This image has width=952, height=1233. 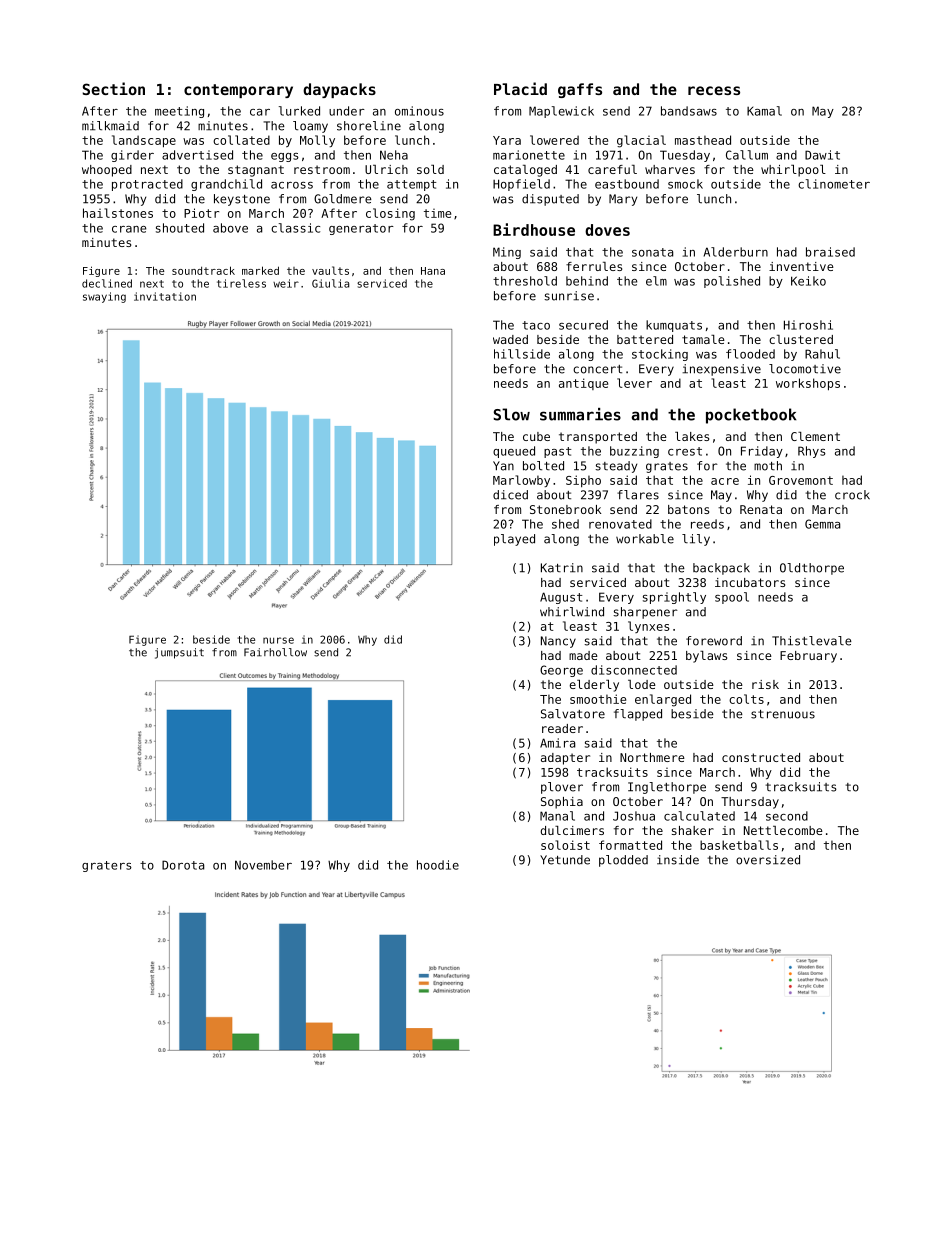 I want to click on recess, so click(x=714, y=90).
